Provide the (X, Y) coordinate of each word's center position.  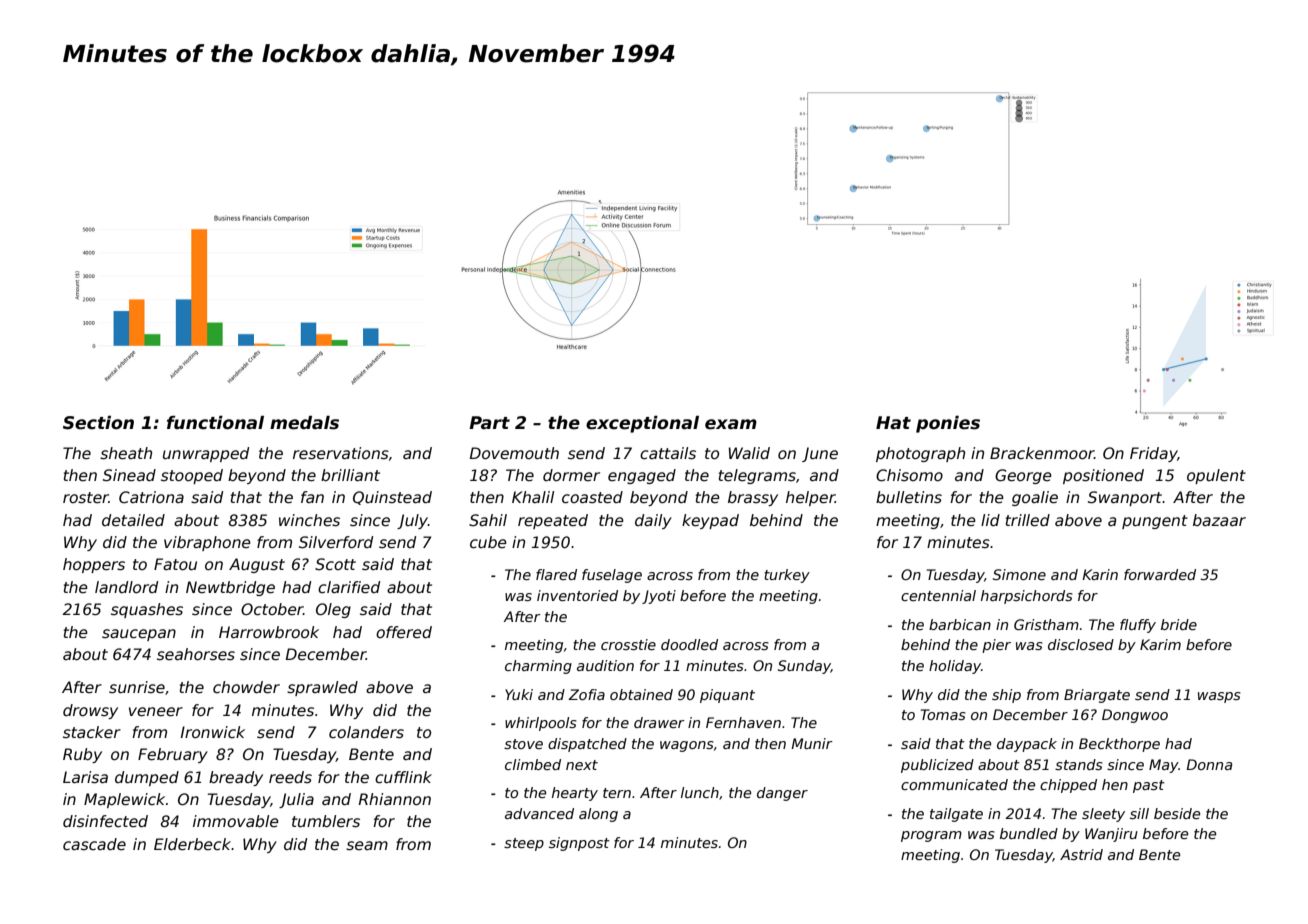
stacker (92, 732)
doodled (689, 644)
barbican (960, 624)
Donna (1209, 764)
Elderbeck (192, 844)
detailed (133, 520)
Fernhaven (743, 722)
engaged (642, 476)
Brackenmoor (1042, 453)
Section (98, 423)
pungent (1155, 522)
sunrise (137, 687)
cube (488, 542)
